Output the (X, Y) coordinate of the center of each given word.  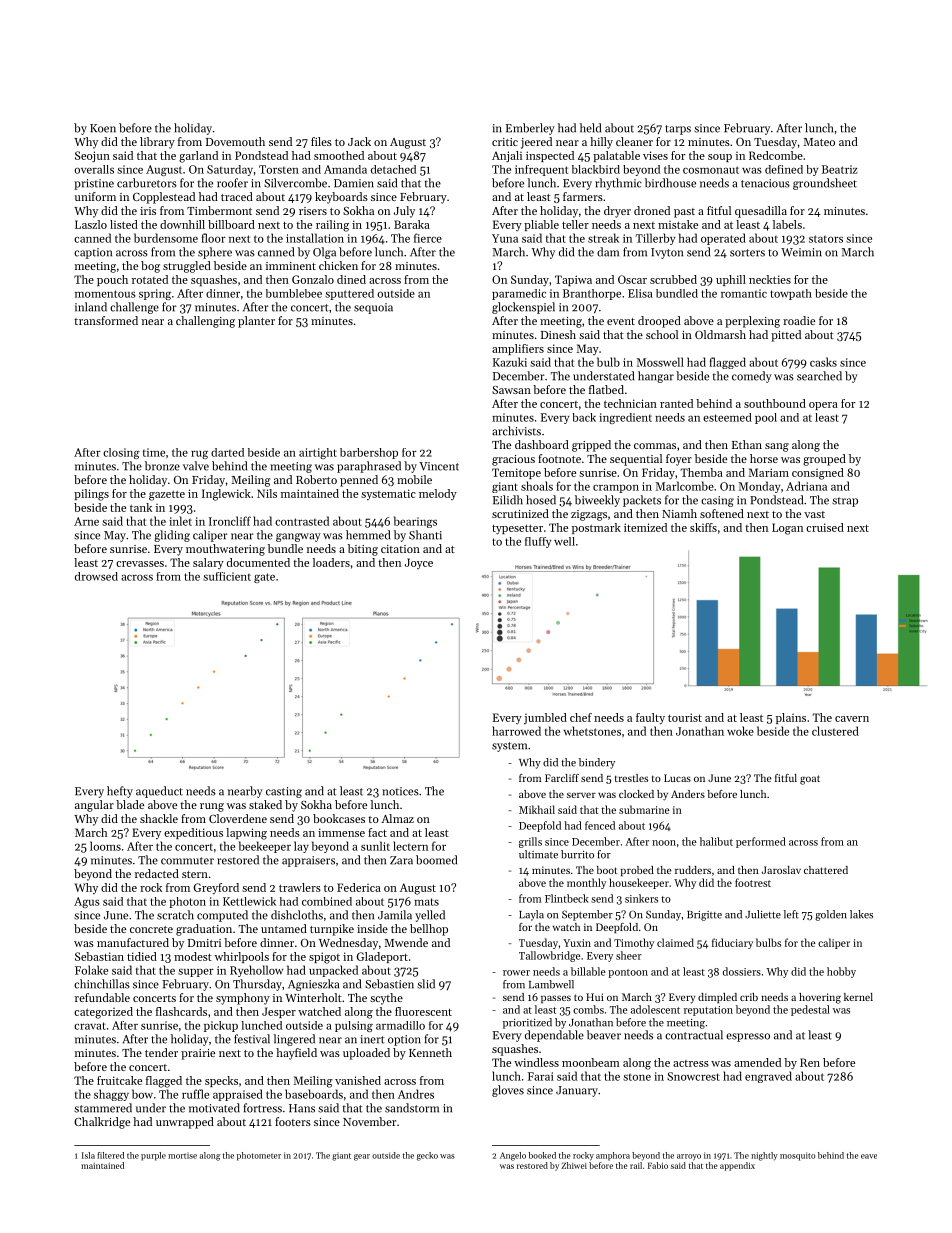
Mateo (819, 142)
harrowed (516, 731)
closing (121, 453)
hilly (601, 143)
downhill (182, 224)
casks (823, 362)
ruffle (195, 1094)
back (584, 417)
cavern (852, 719)
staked (265, 804)
